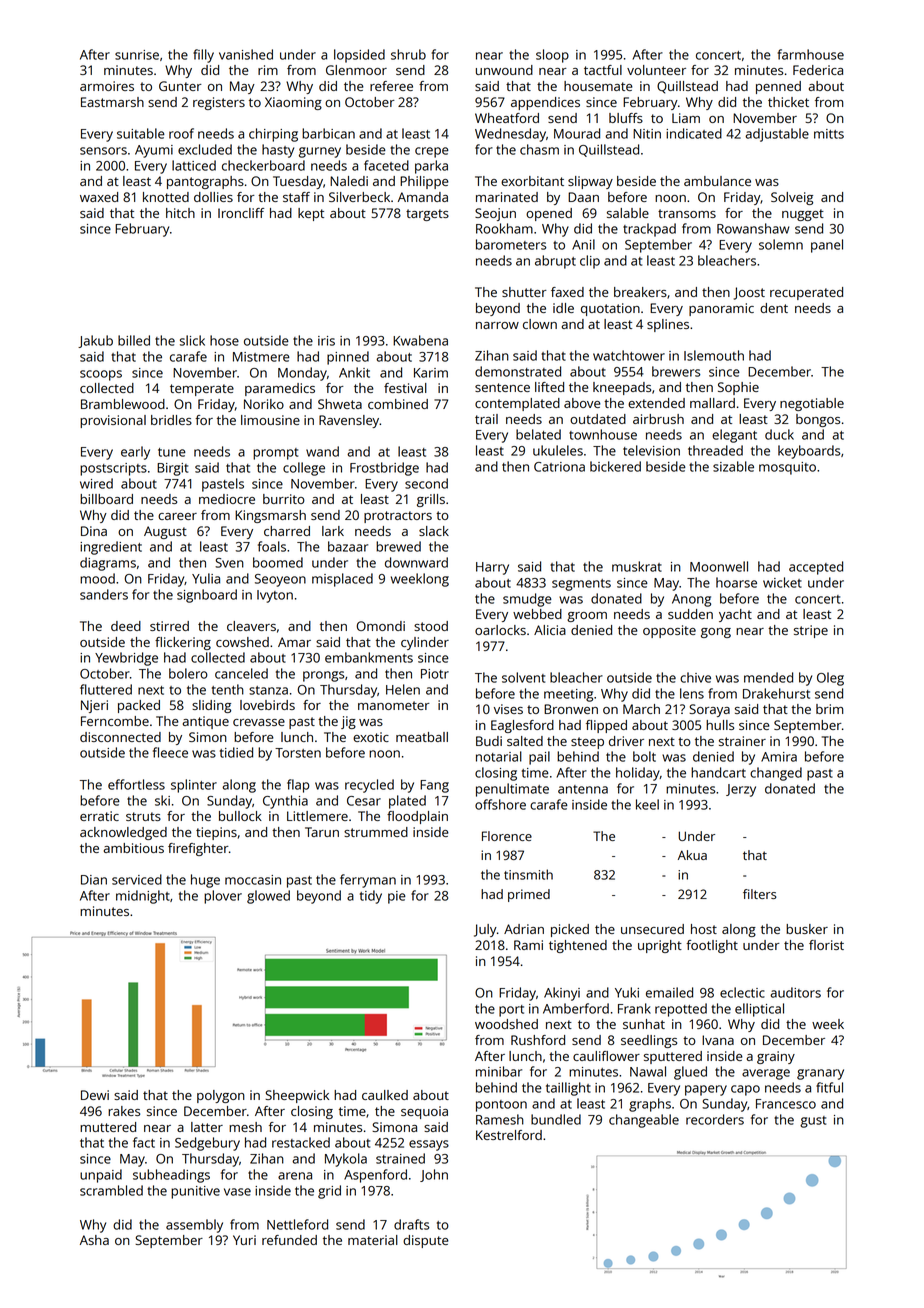 The image size is (924, 1308). What do you see at coordinates (568, 695) in the screenshot?
I see `meeting` at bounding box center [568, 695].
